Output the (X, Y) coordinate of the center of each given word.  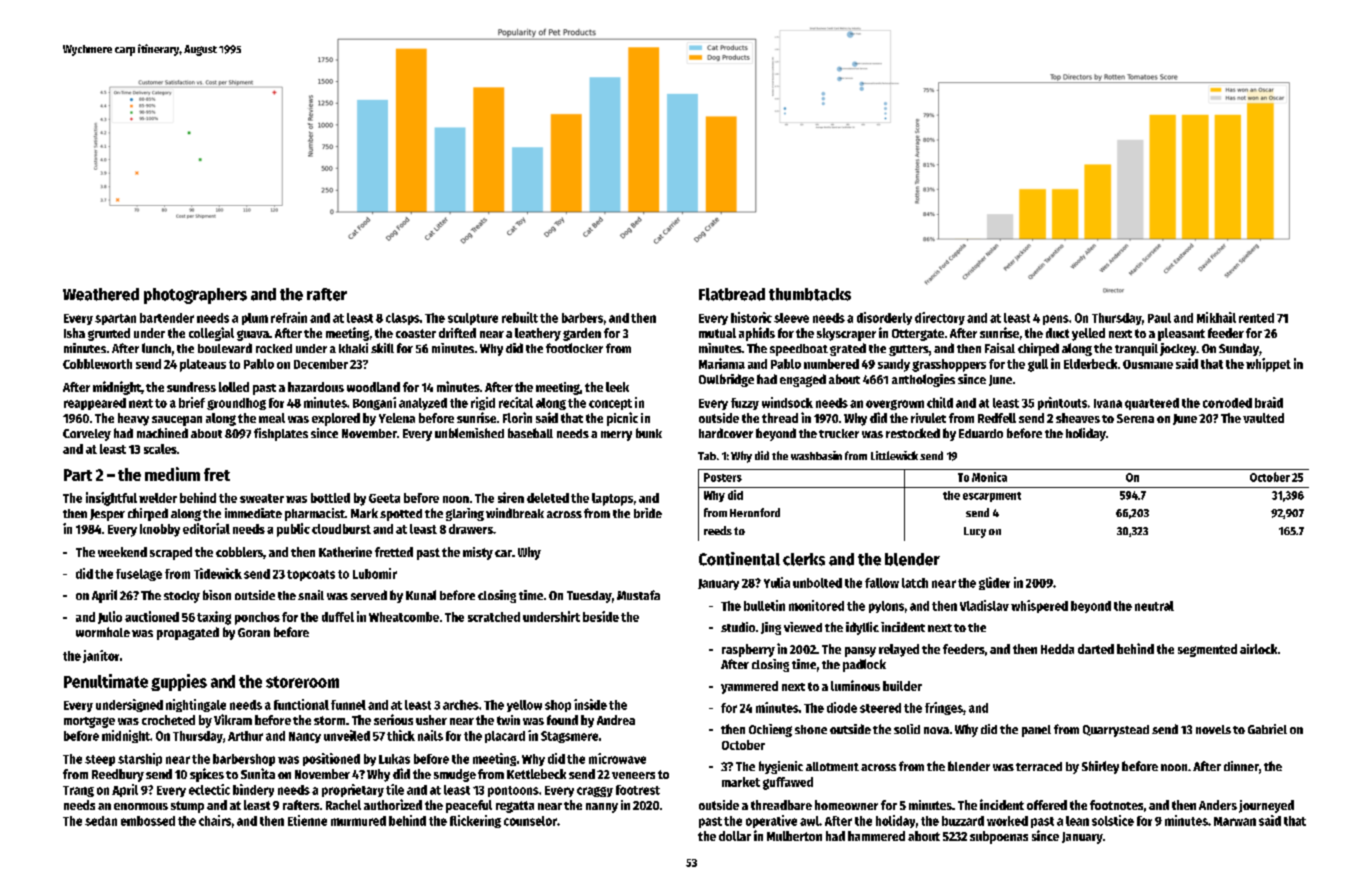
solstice (1113, 820)
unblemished (469, 433)
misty (478, 553)
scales (160, 449)
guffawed (788, 783)
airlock (1258, 649)
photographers (195, 296)
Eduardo (981, 433)
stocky (182, 597)
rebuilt (520, 317)
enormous (141, 806)
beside (601, 616)
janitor (101, 656)
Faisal (1000, 348)
